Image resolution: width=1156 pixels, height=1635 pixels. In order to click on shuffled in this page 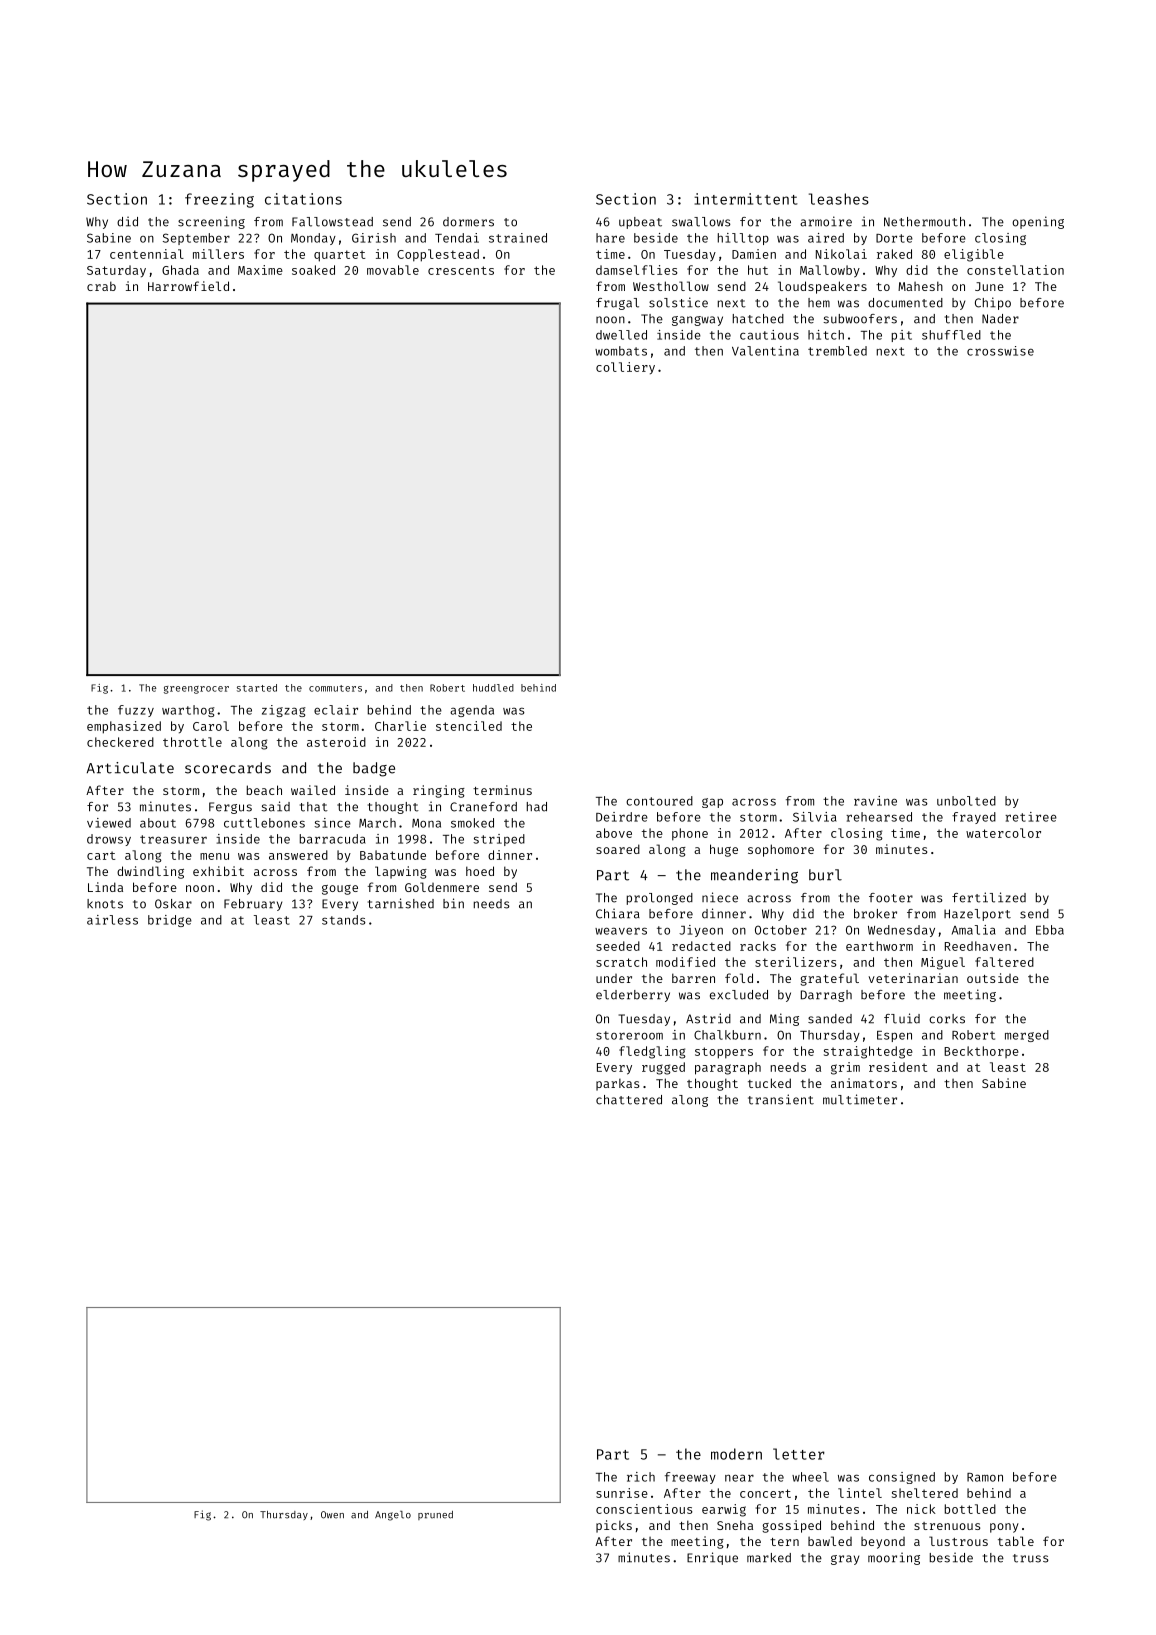, I will do `click(951, 335)`.
